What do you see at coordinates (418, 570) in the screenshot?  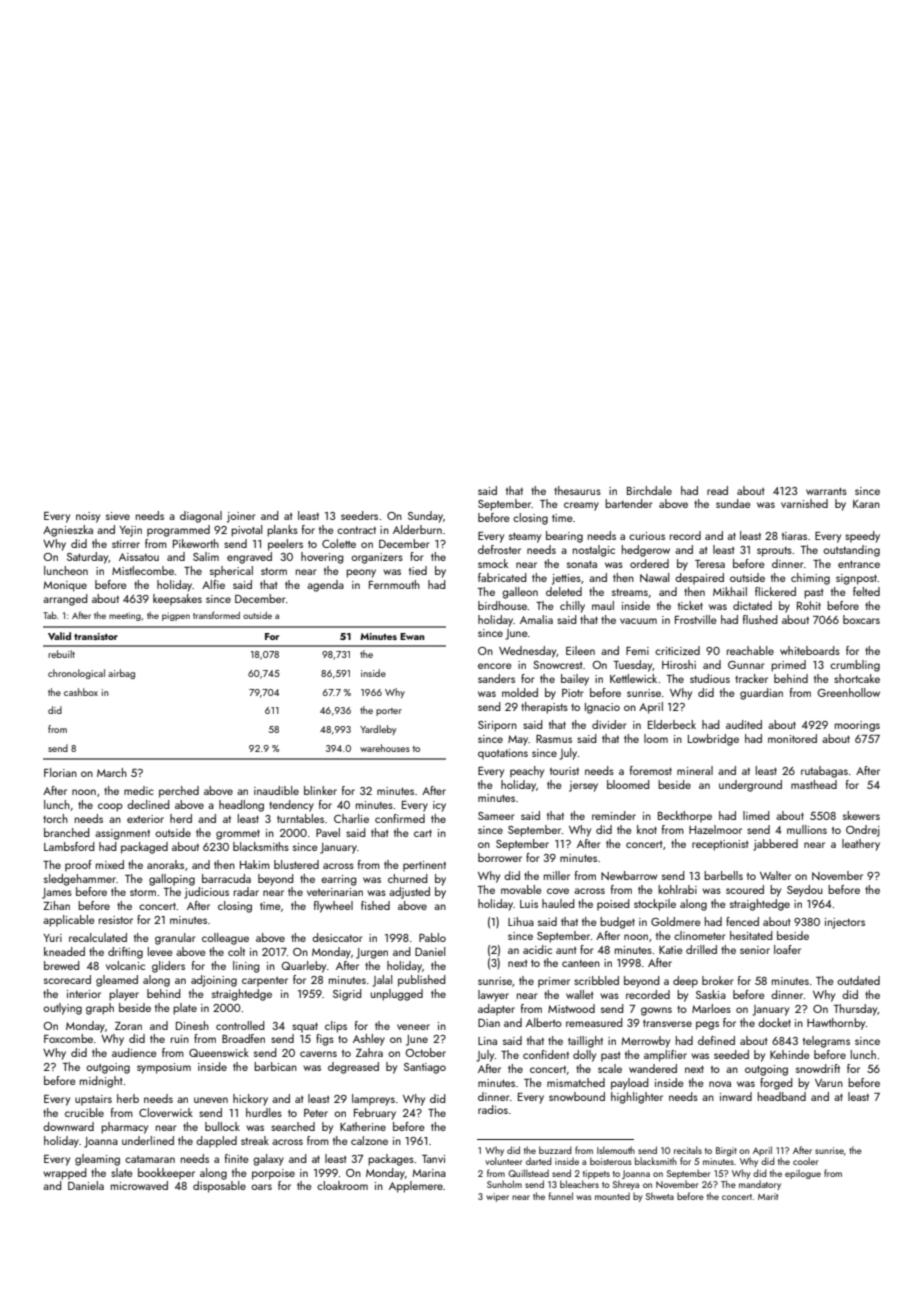 I see `tied` at bounding box center [418, 570].
